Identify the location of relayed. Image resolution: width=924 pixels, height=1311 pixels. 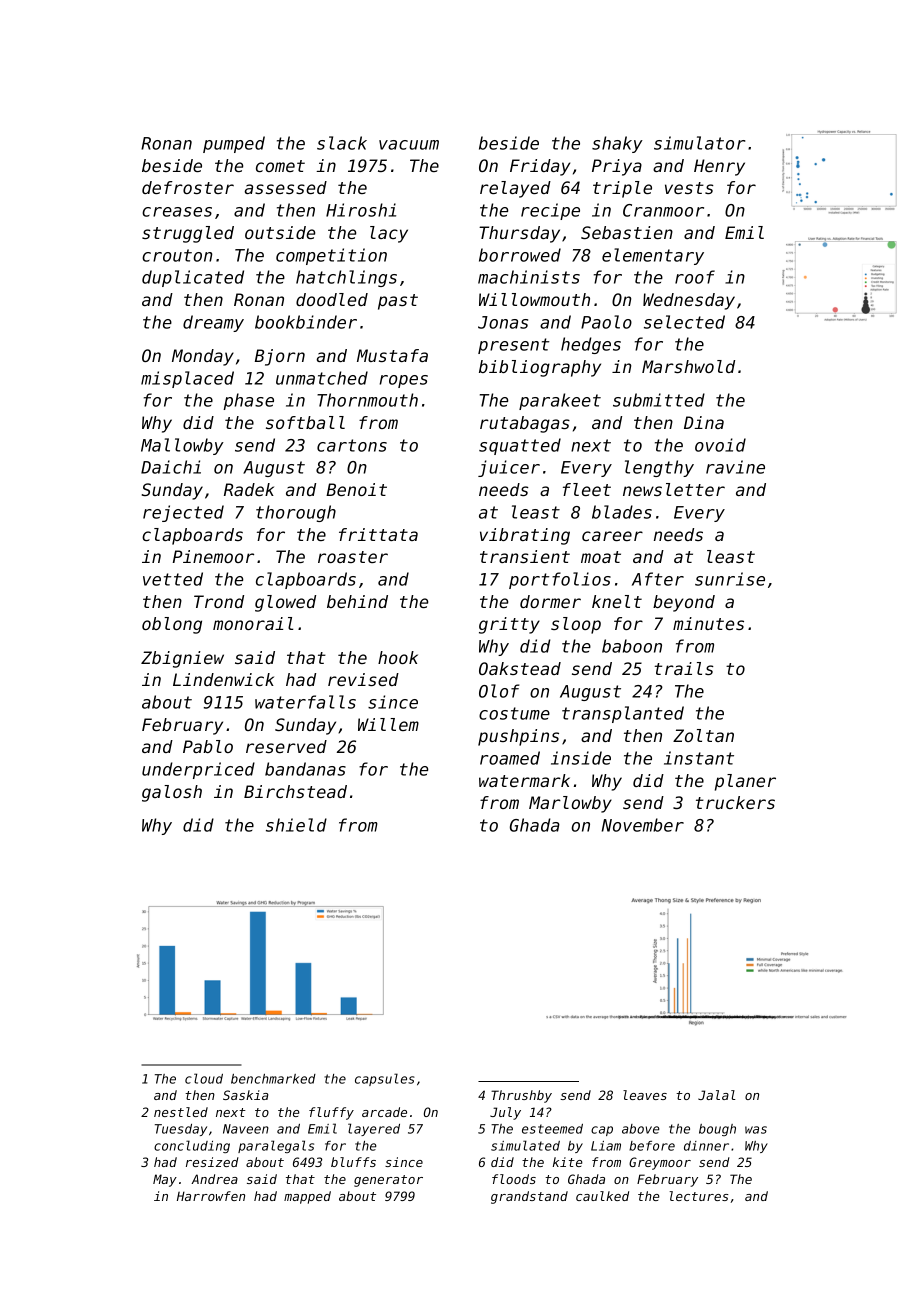
(515, 189).
